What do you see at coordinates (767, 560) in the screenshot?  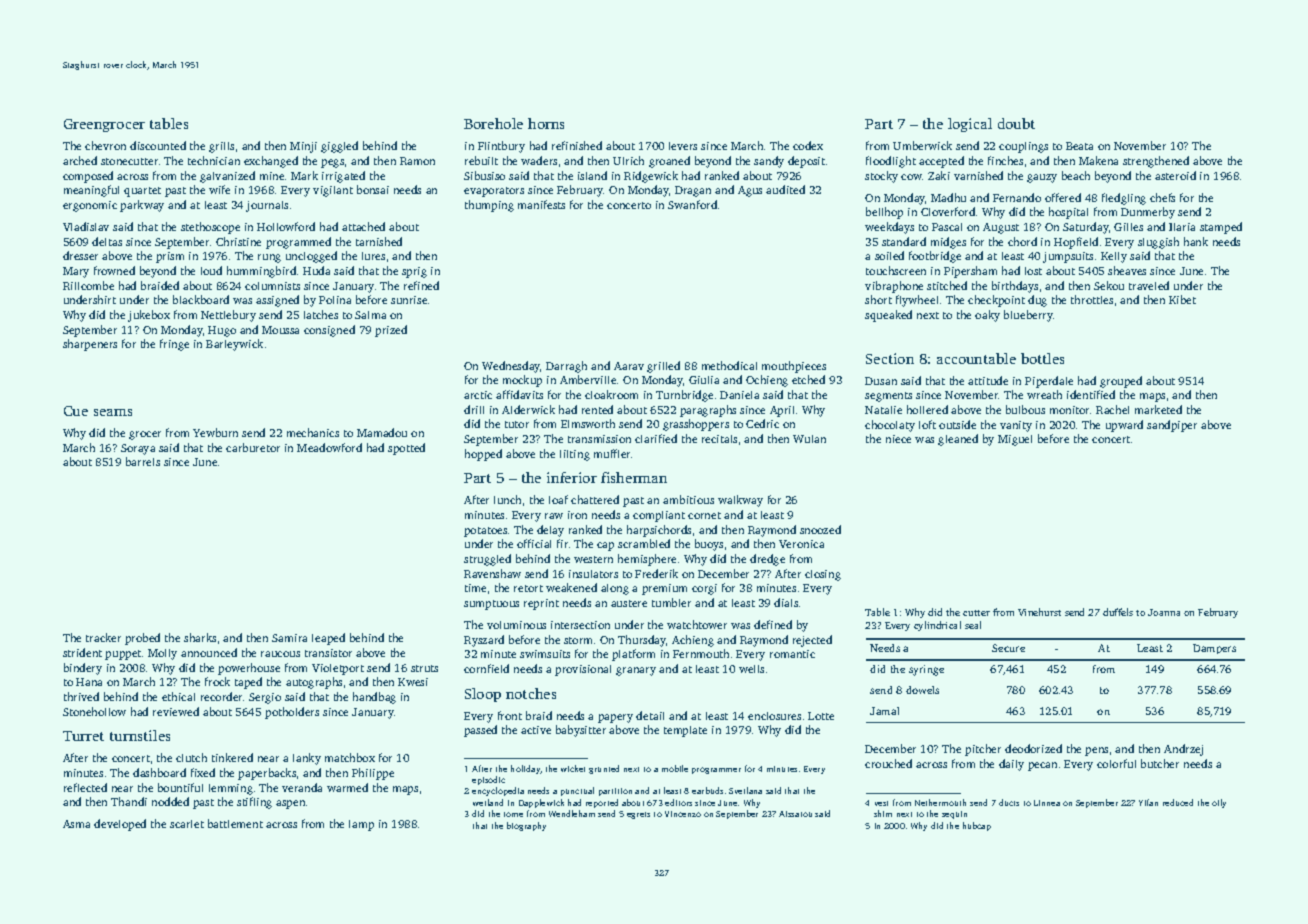 I see `dredge` at bounding box center [767, 560].
